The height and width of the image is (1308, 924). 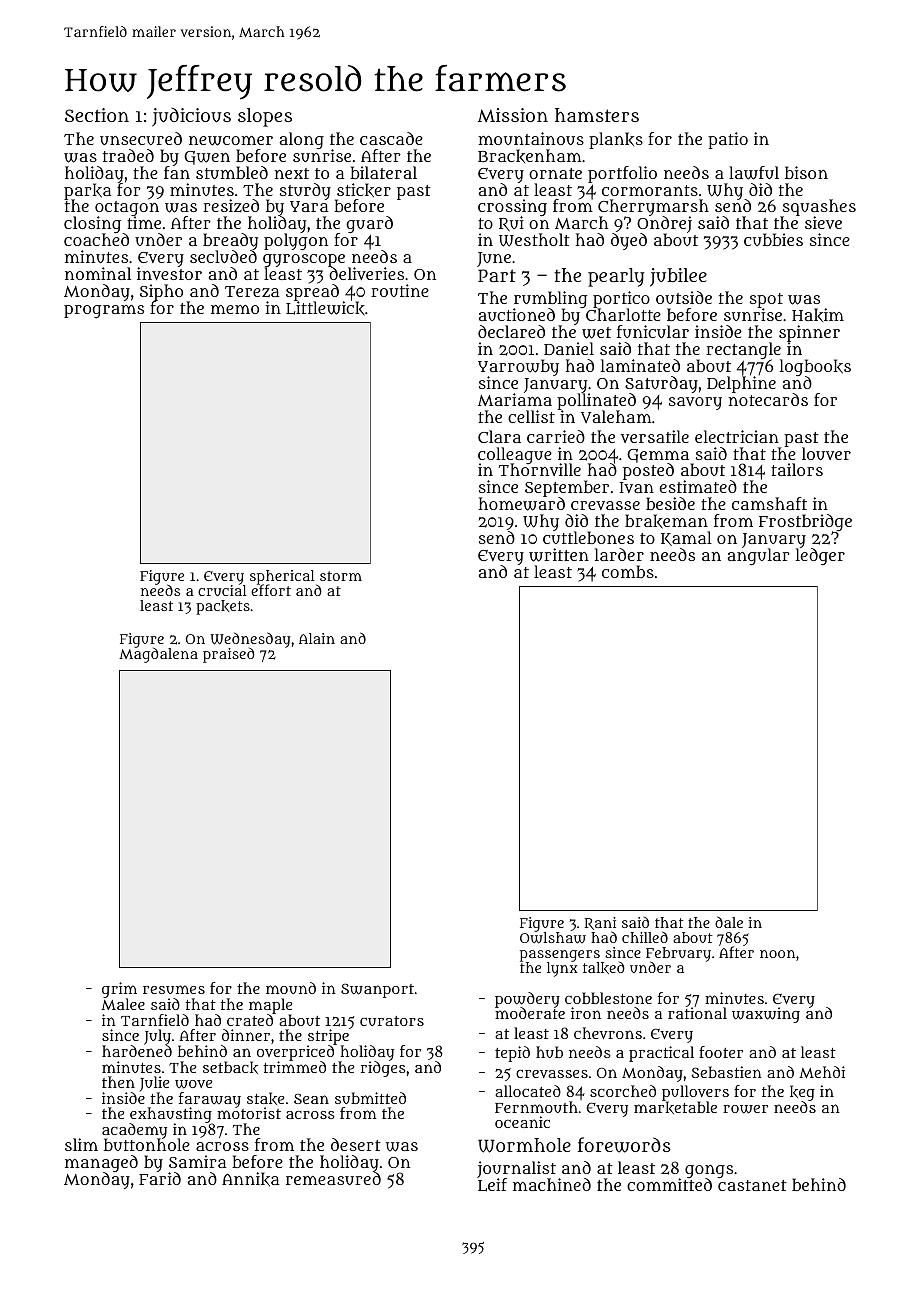 I want to click on programs, so click(x=104, y=311).
